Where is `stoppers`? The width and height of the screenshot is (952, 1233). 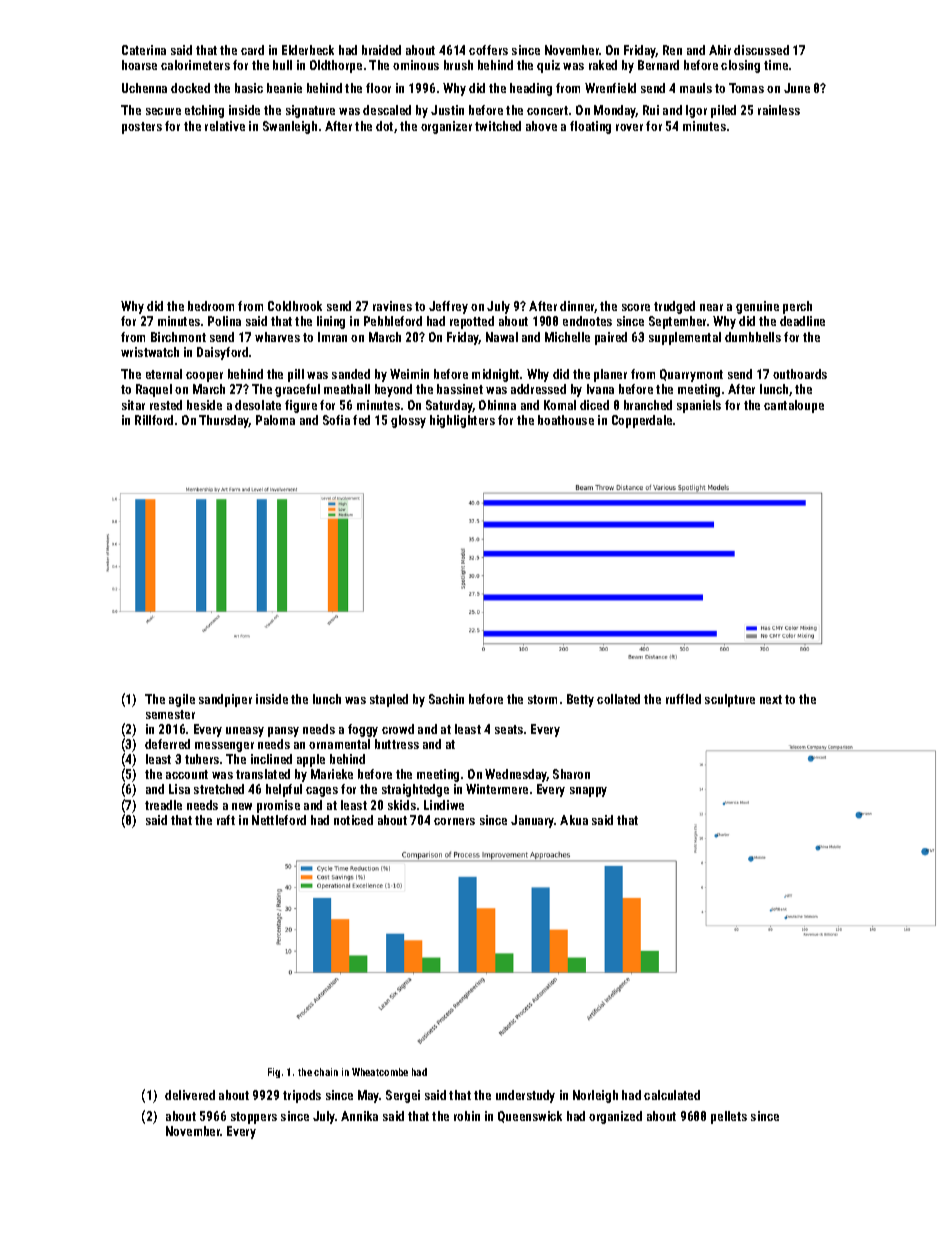 stoppers is located at coordinates (254, 1118).
